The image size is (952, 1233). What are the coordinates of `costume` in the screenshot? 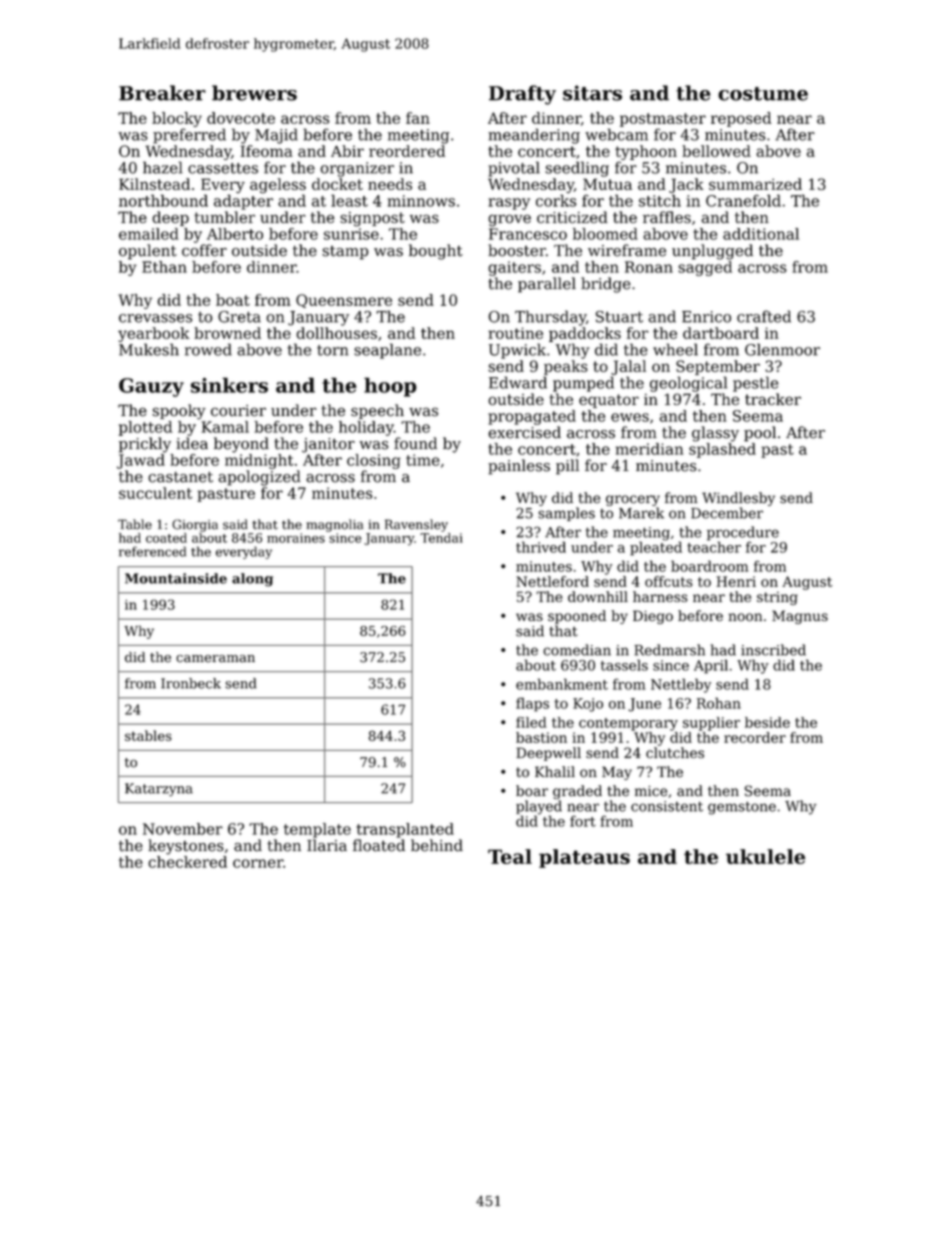 It's located at (763, 94).
